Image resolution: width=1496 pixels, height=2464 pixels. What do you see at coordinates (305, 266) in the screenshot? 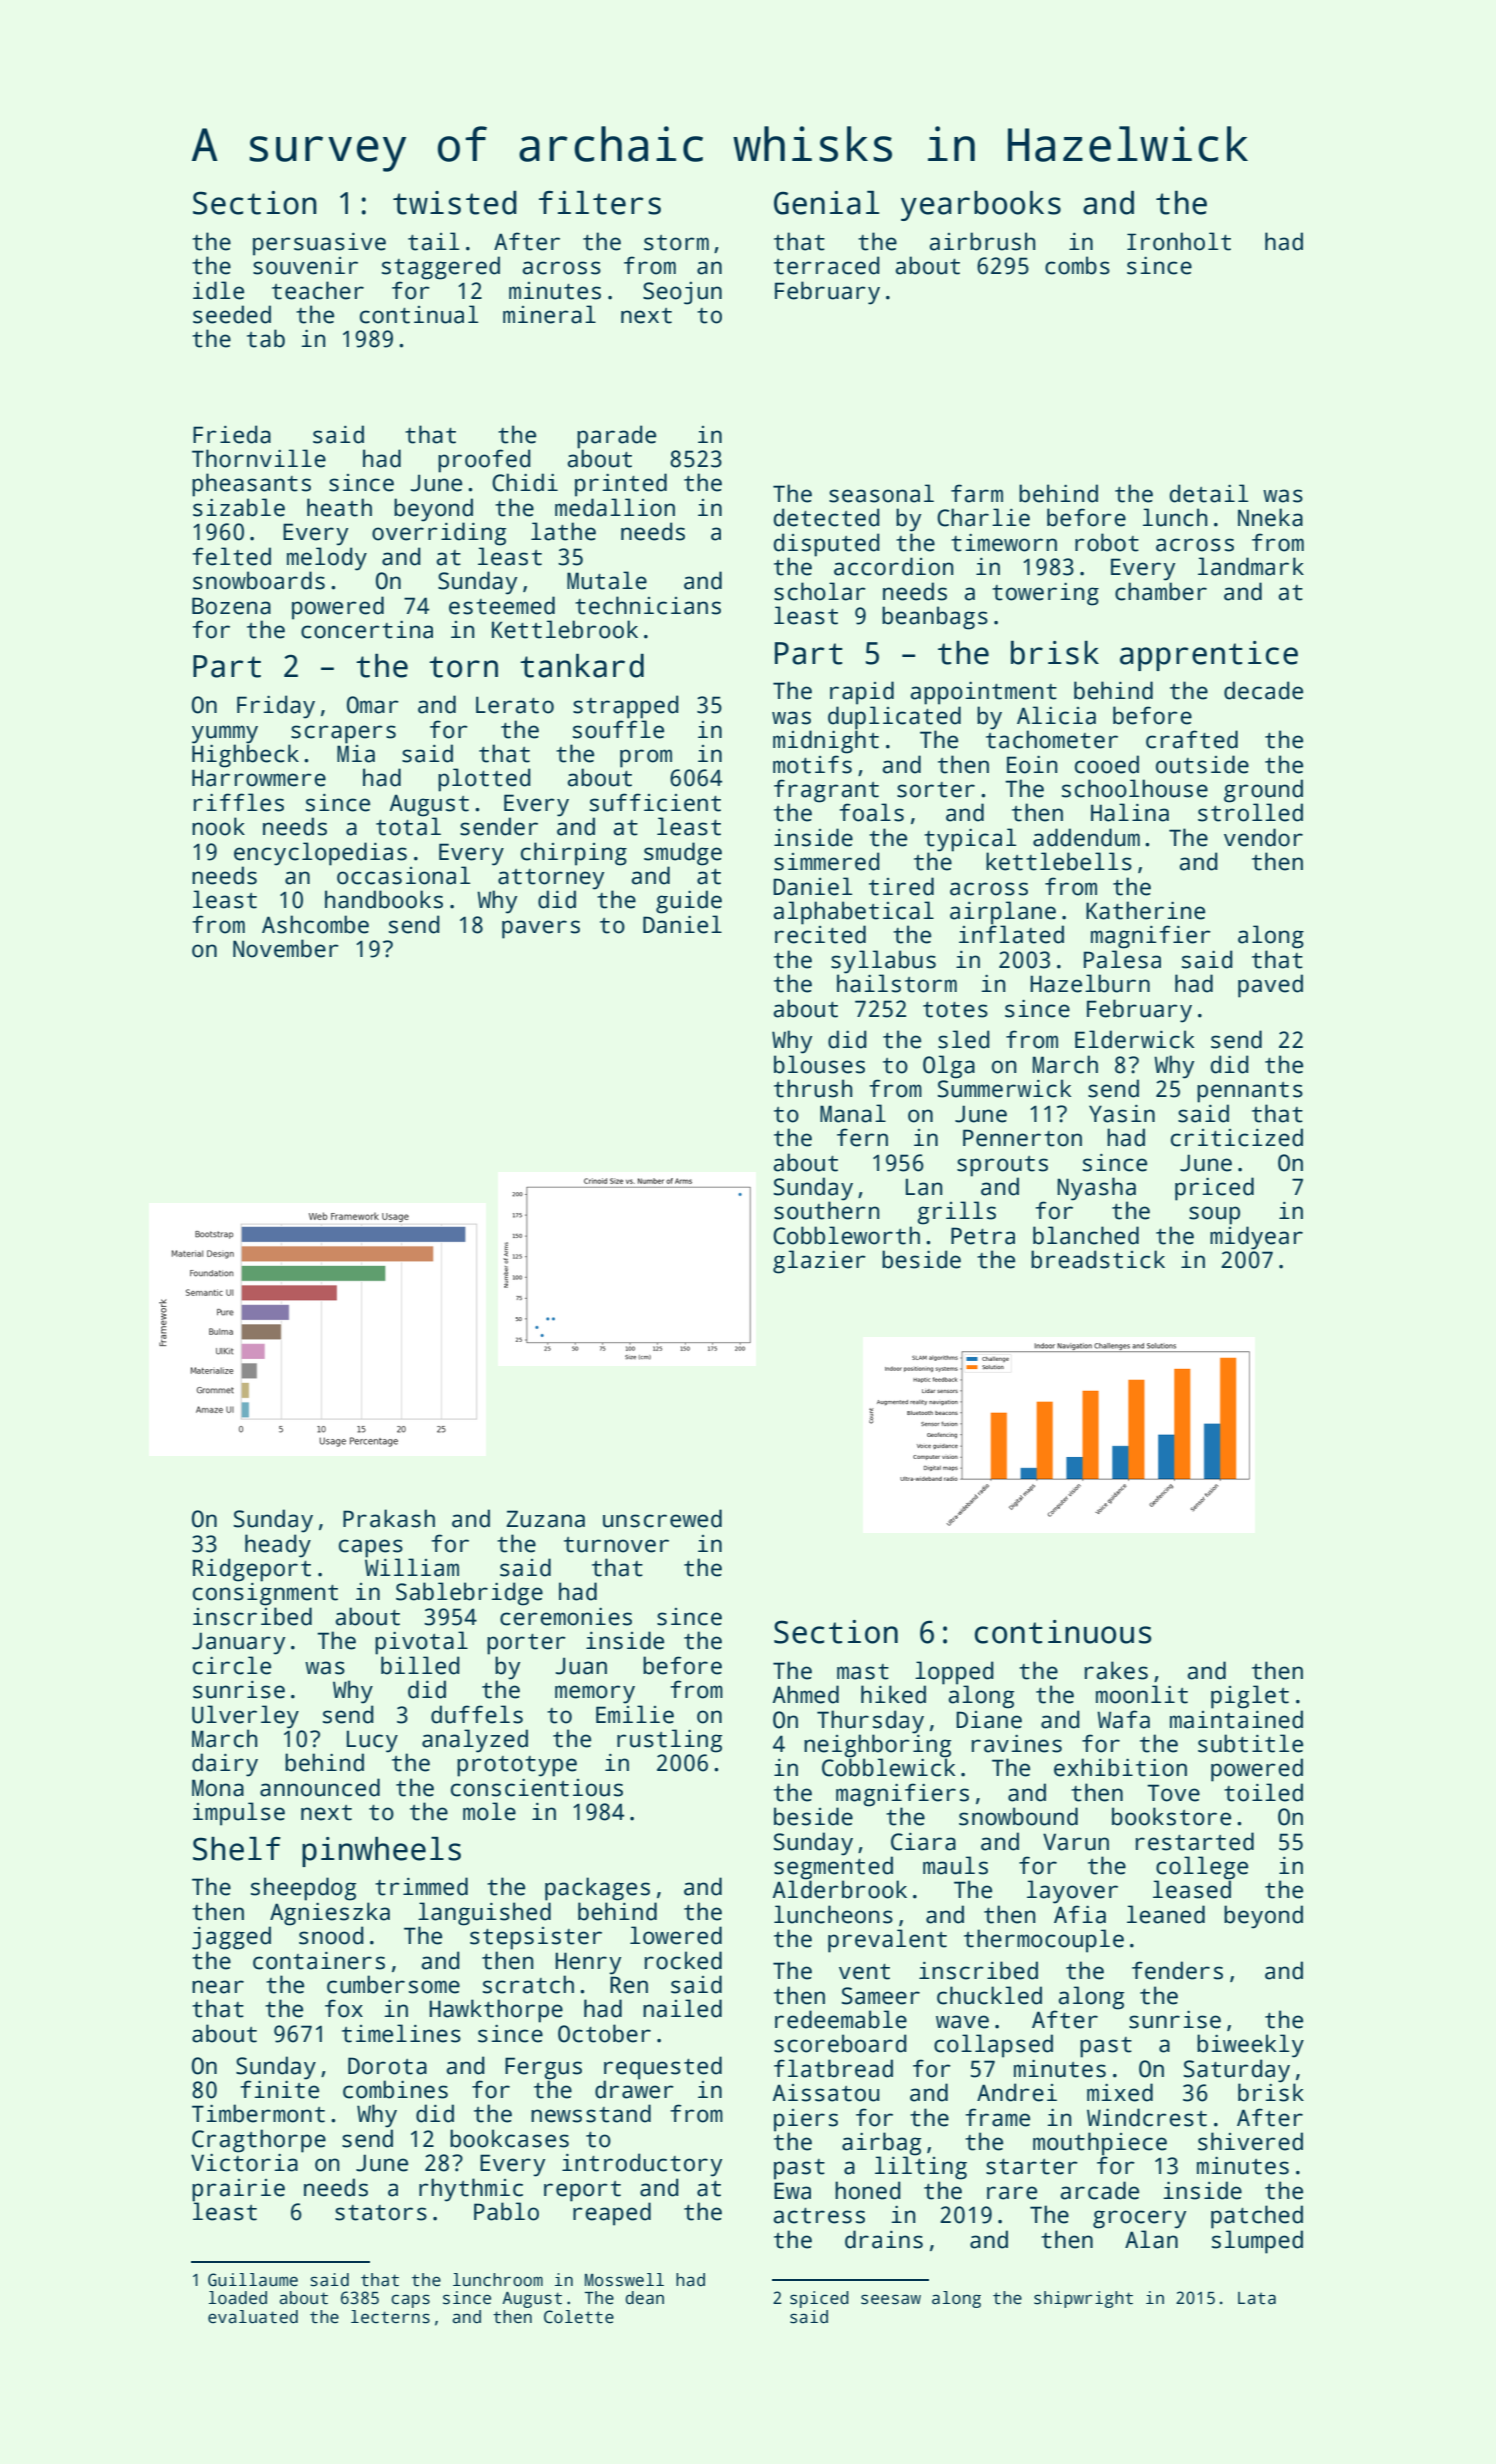
I see `souvenir` at bounding box center [305, 266].
